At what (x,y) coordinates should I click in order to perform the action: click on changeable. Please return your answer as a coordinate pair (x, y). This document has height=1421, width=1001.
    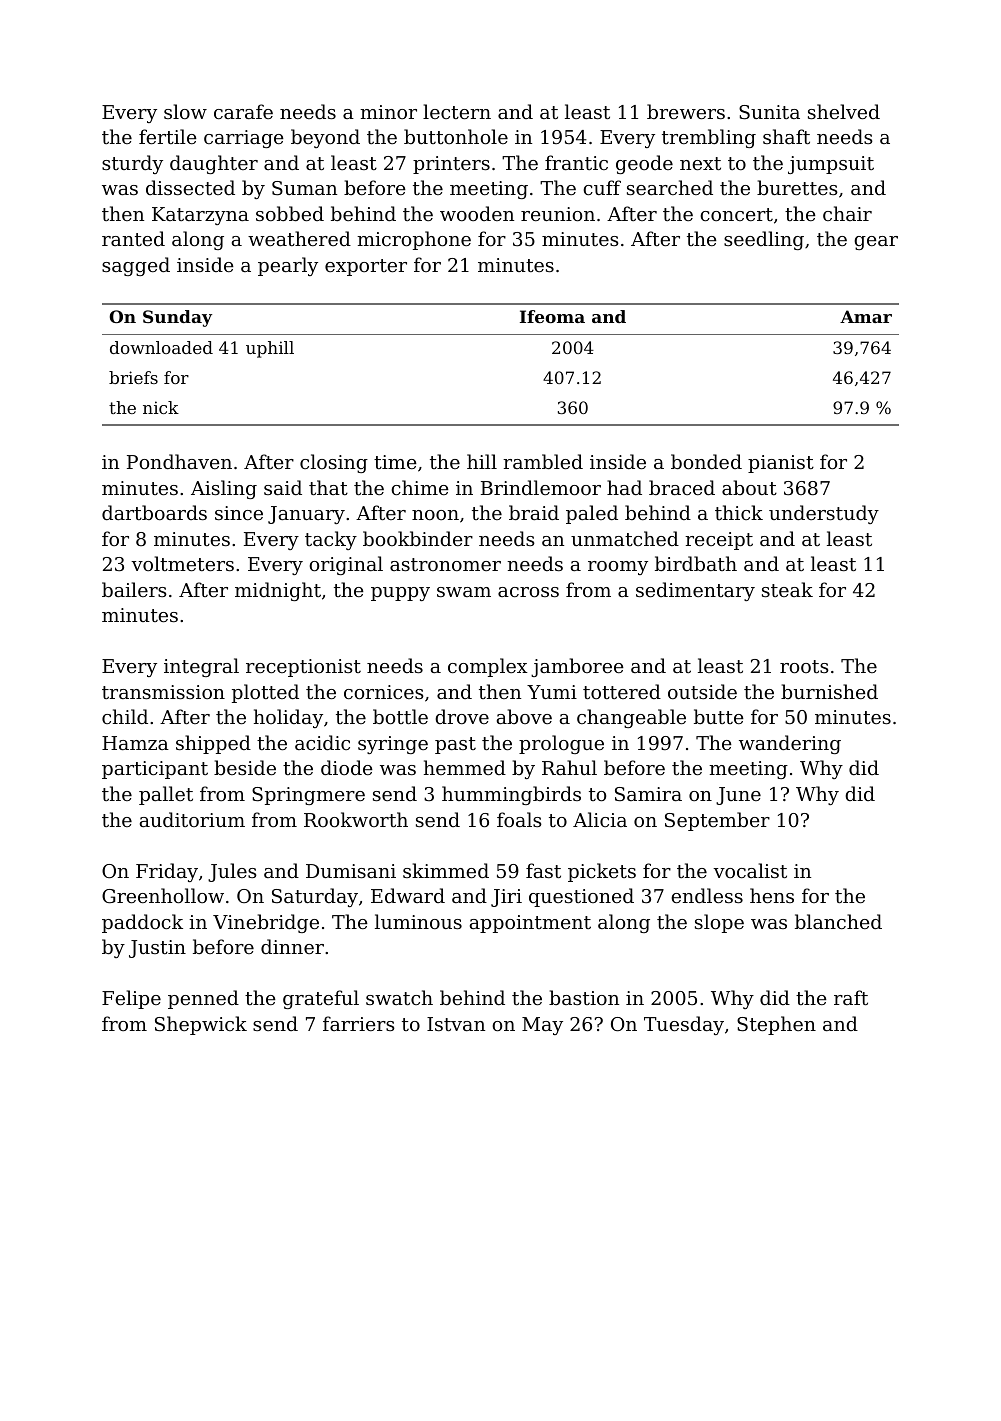
    Looking at the image, I should click on (631, 718).
